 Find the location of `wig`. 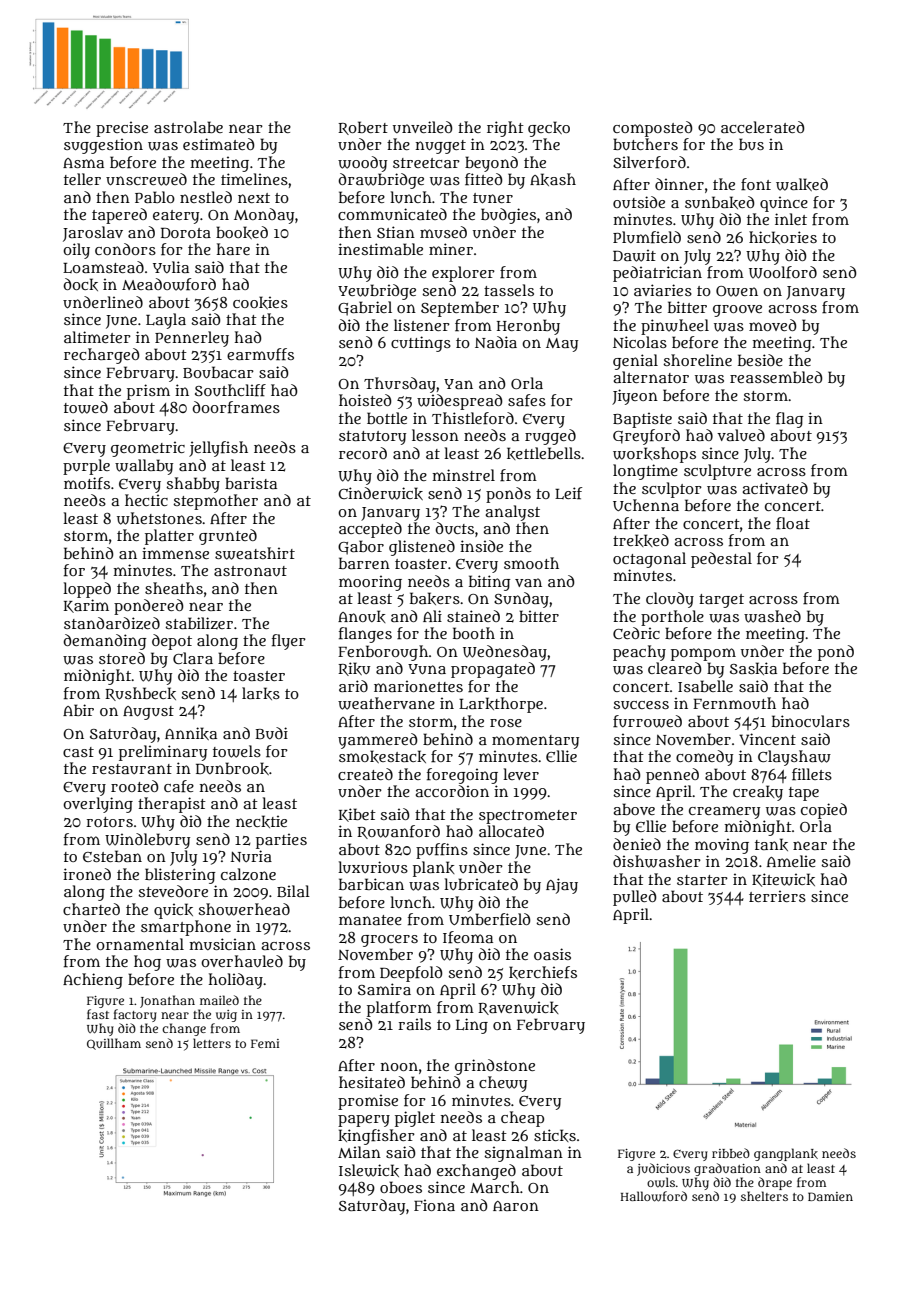

wig is located at coordinates (226, 1016).
